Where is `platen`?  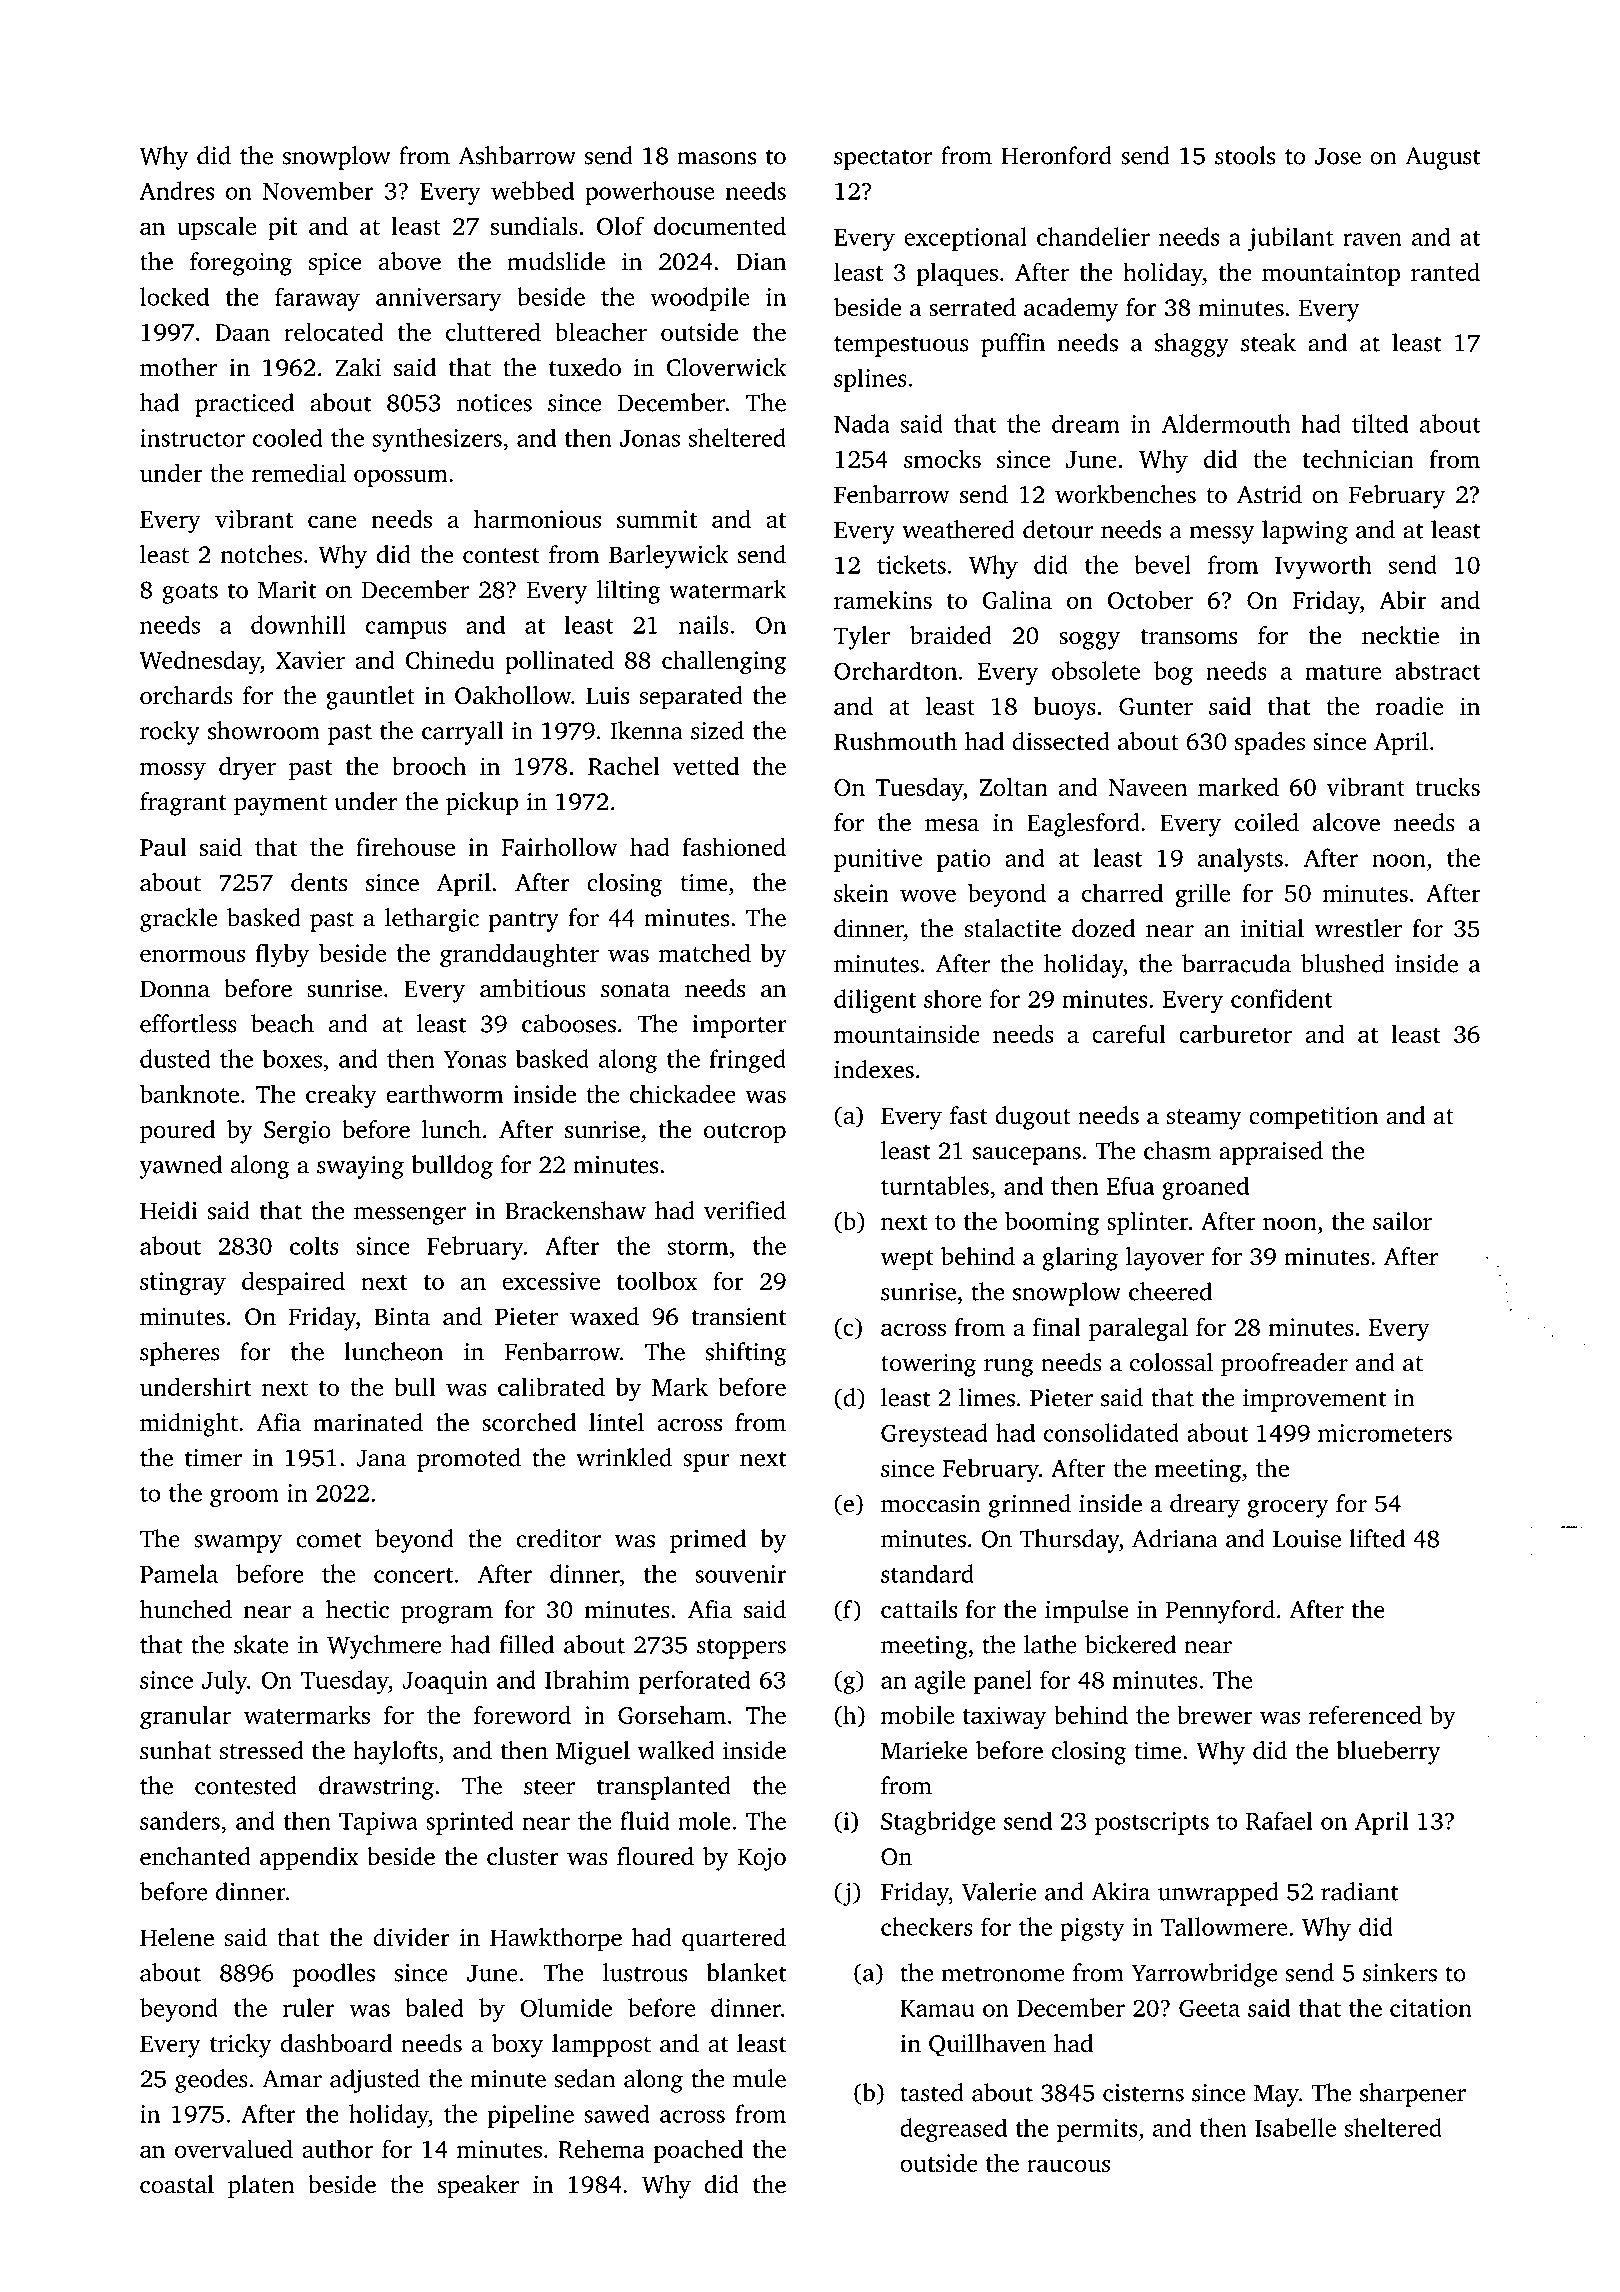 platen is located at coordinates (261, 2187).
